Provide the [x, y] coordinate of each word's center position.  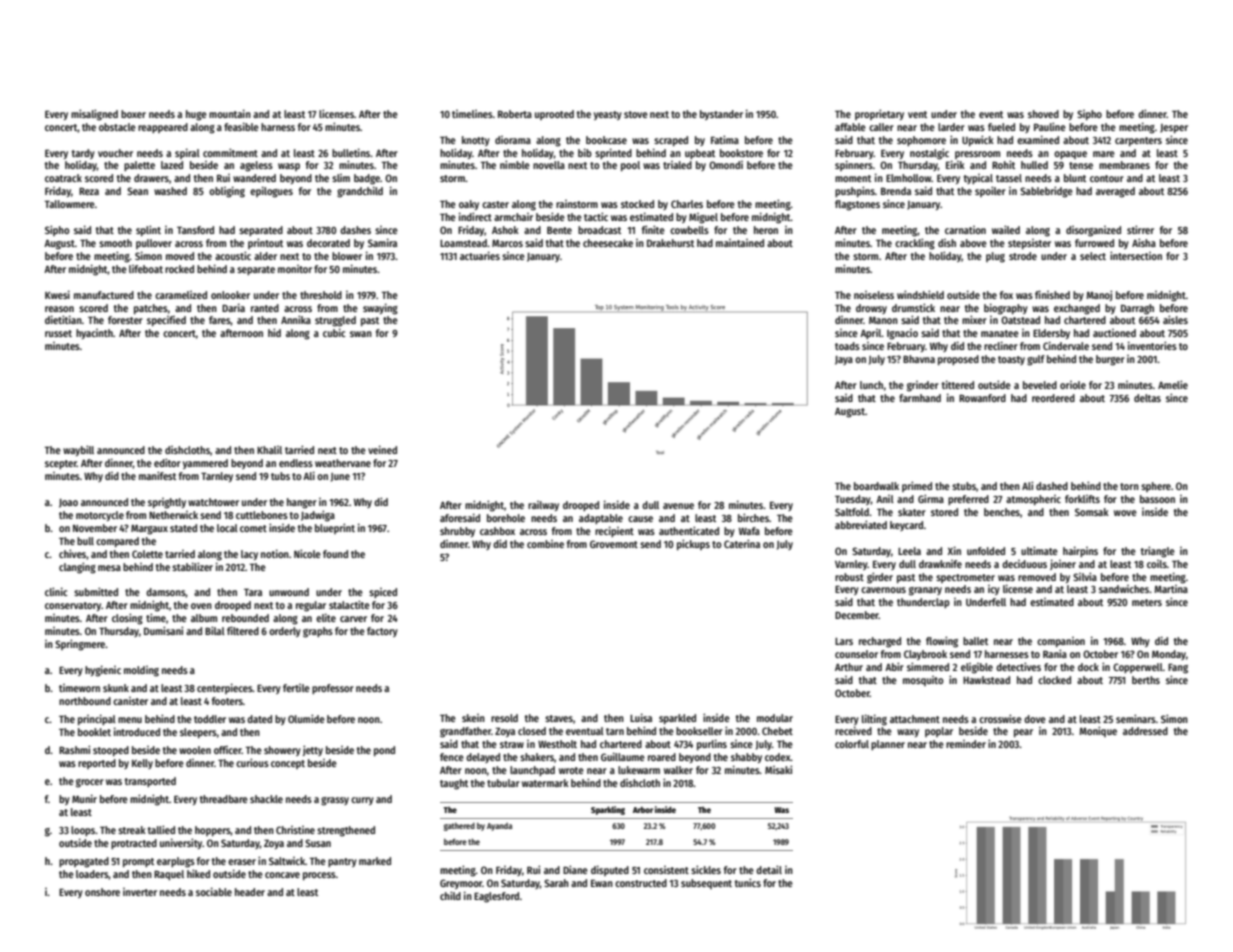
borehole [506, 518]
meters [1147, 602]
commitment [230, 152]
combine [545, 544]
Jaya [844, 360]
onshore [102, 892]
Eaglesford [496, 897]
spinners [854, 165]
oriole [1073, 385]
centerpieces [225, 688]
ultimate [1039, 550]
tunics [748, 882]
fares [220, 321]
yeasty [608, 115]
